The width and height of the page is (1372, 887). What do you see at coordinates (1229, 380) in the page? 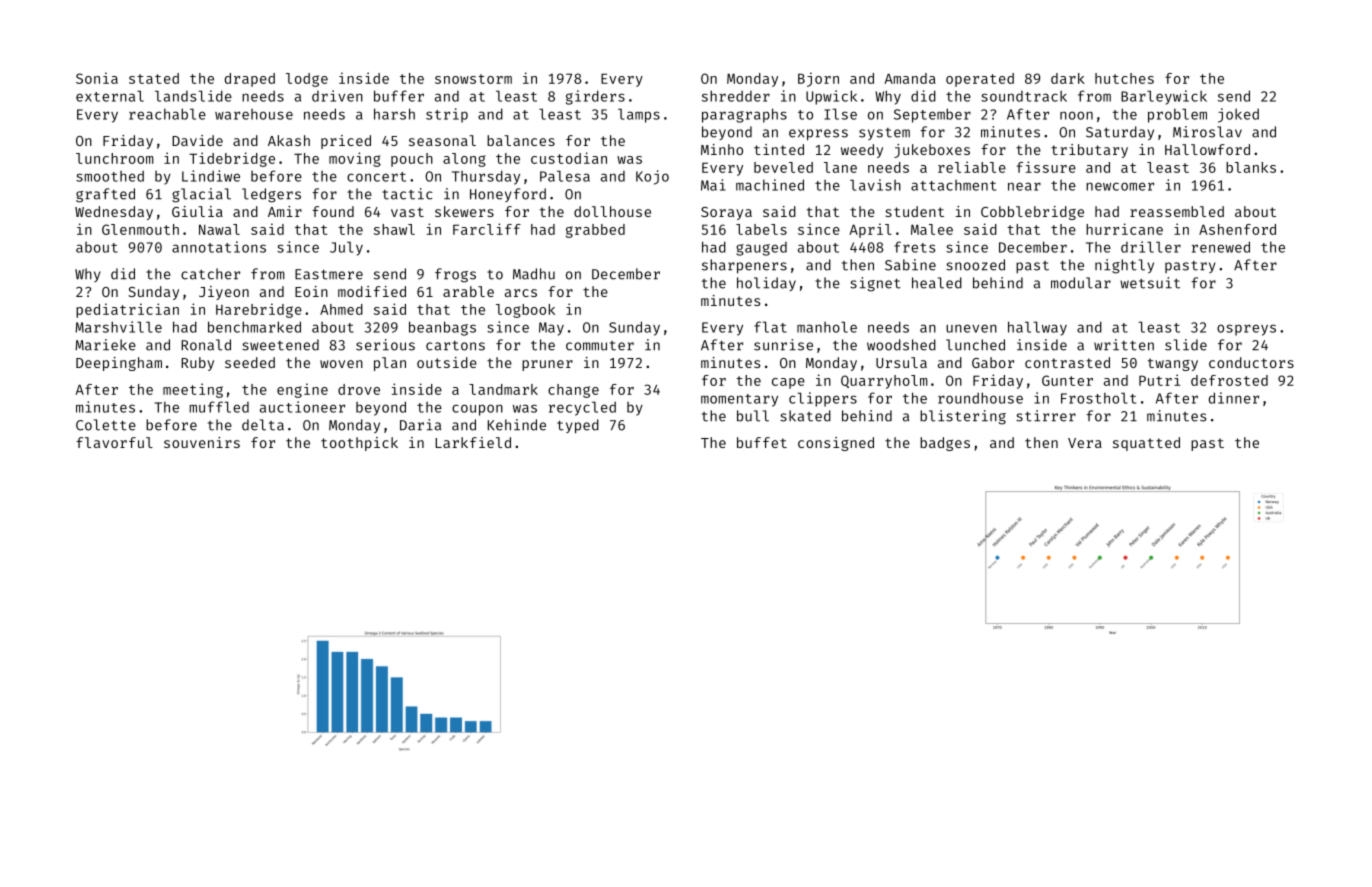
I see `defrosted` at bounding box center [1229, 380].
